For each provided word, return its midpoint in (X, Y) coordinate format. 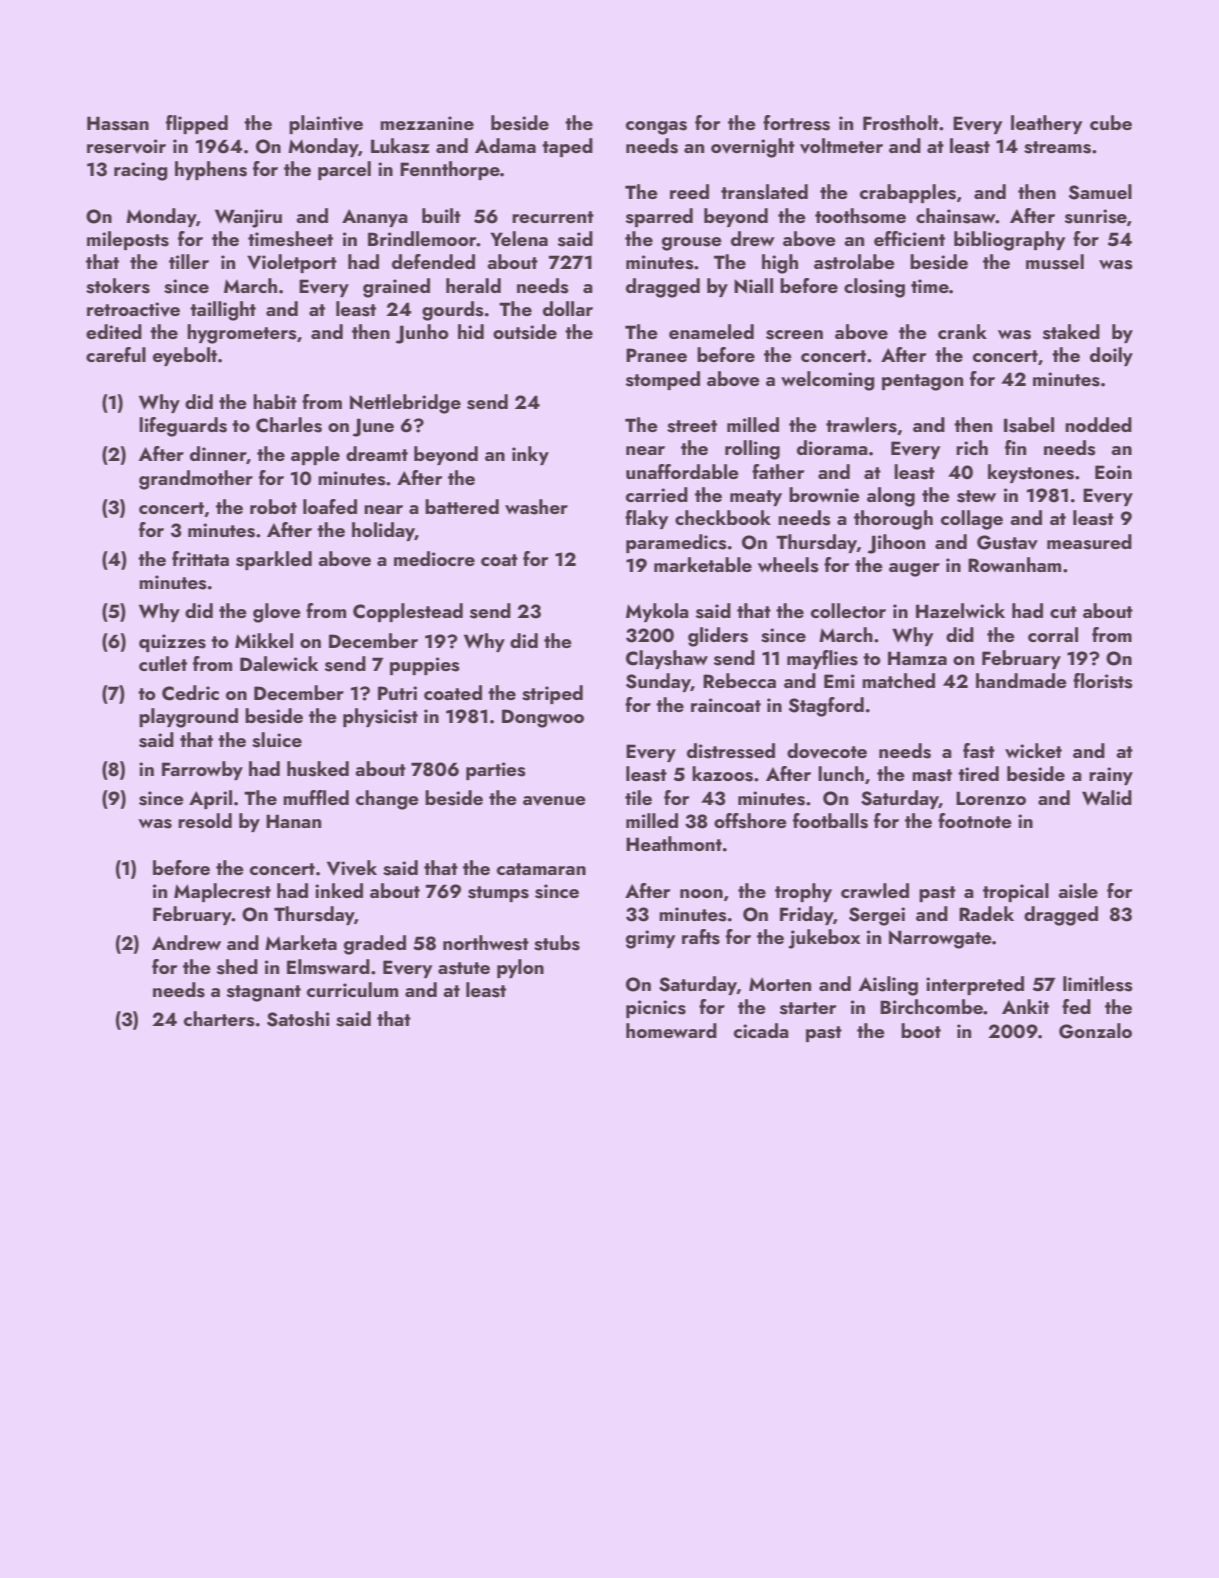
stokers (118, 286)
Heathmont (674, 843)
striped (552, 694)
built (441, 215)
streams (1057, 147)
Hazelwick (960, 610)
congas (656, 128)
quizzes (172, 643)
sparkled (274, 560)
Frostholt (901, 123)
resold (205, 821)
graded (375, 945)
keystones (1031, 473)
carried (657, 494)
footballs (830, 821)
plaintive (326, 124)
